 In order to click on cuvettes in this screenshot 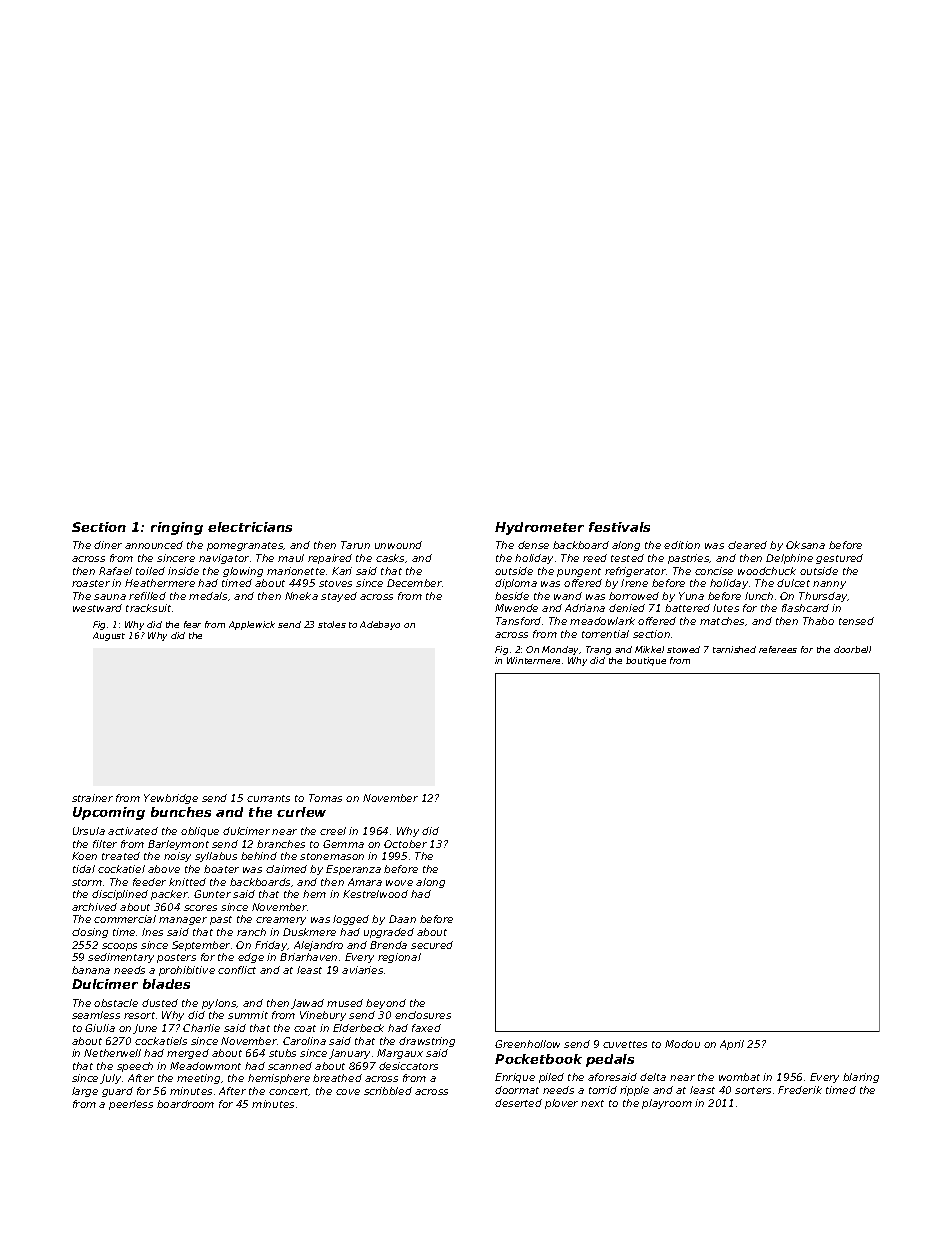, I will do `click(625, 1044)`.
